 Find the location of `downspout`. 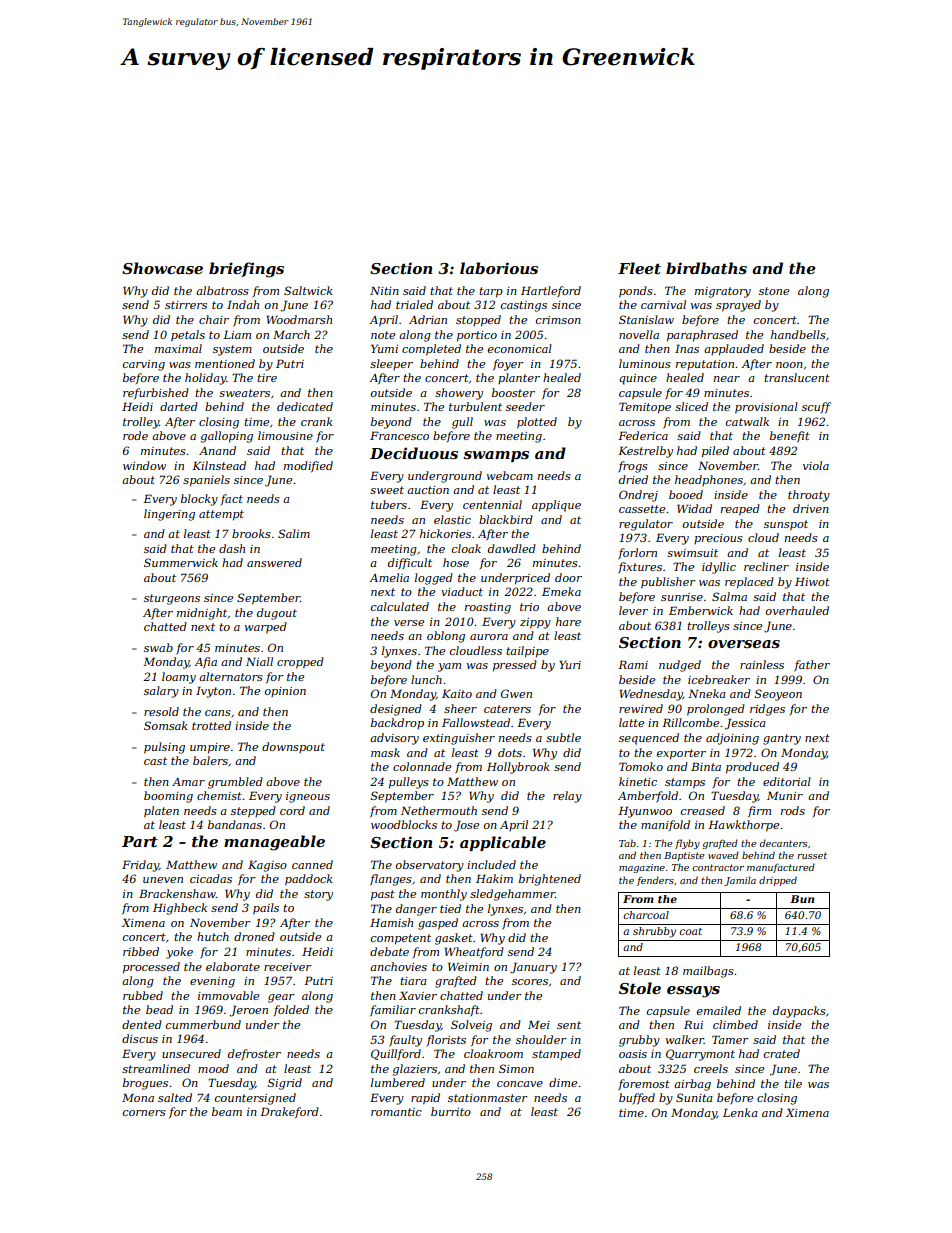

downspout is located at coordinates (293, 747).
